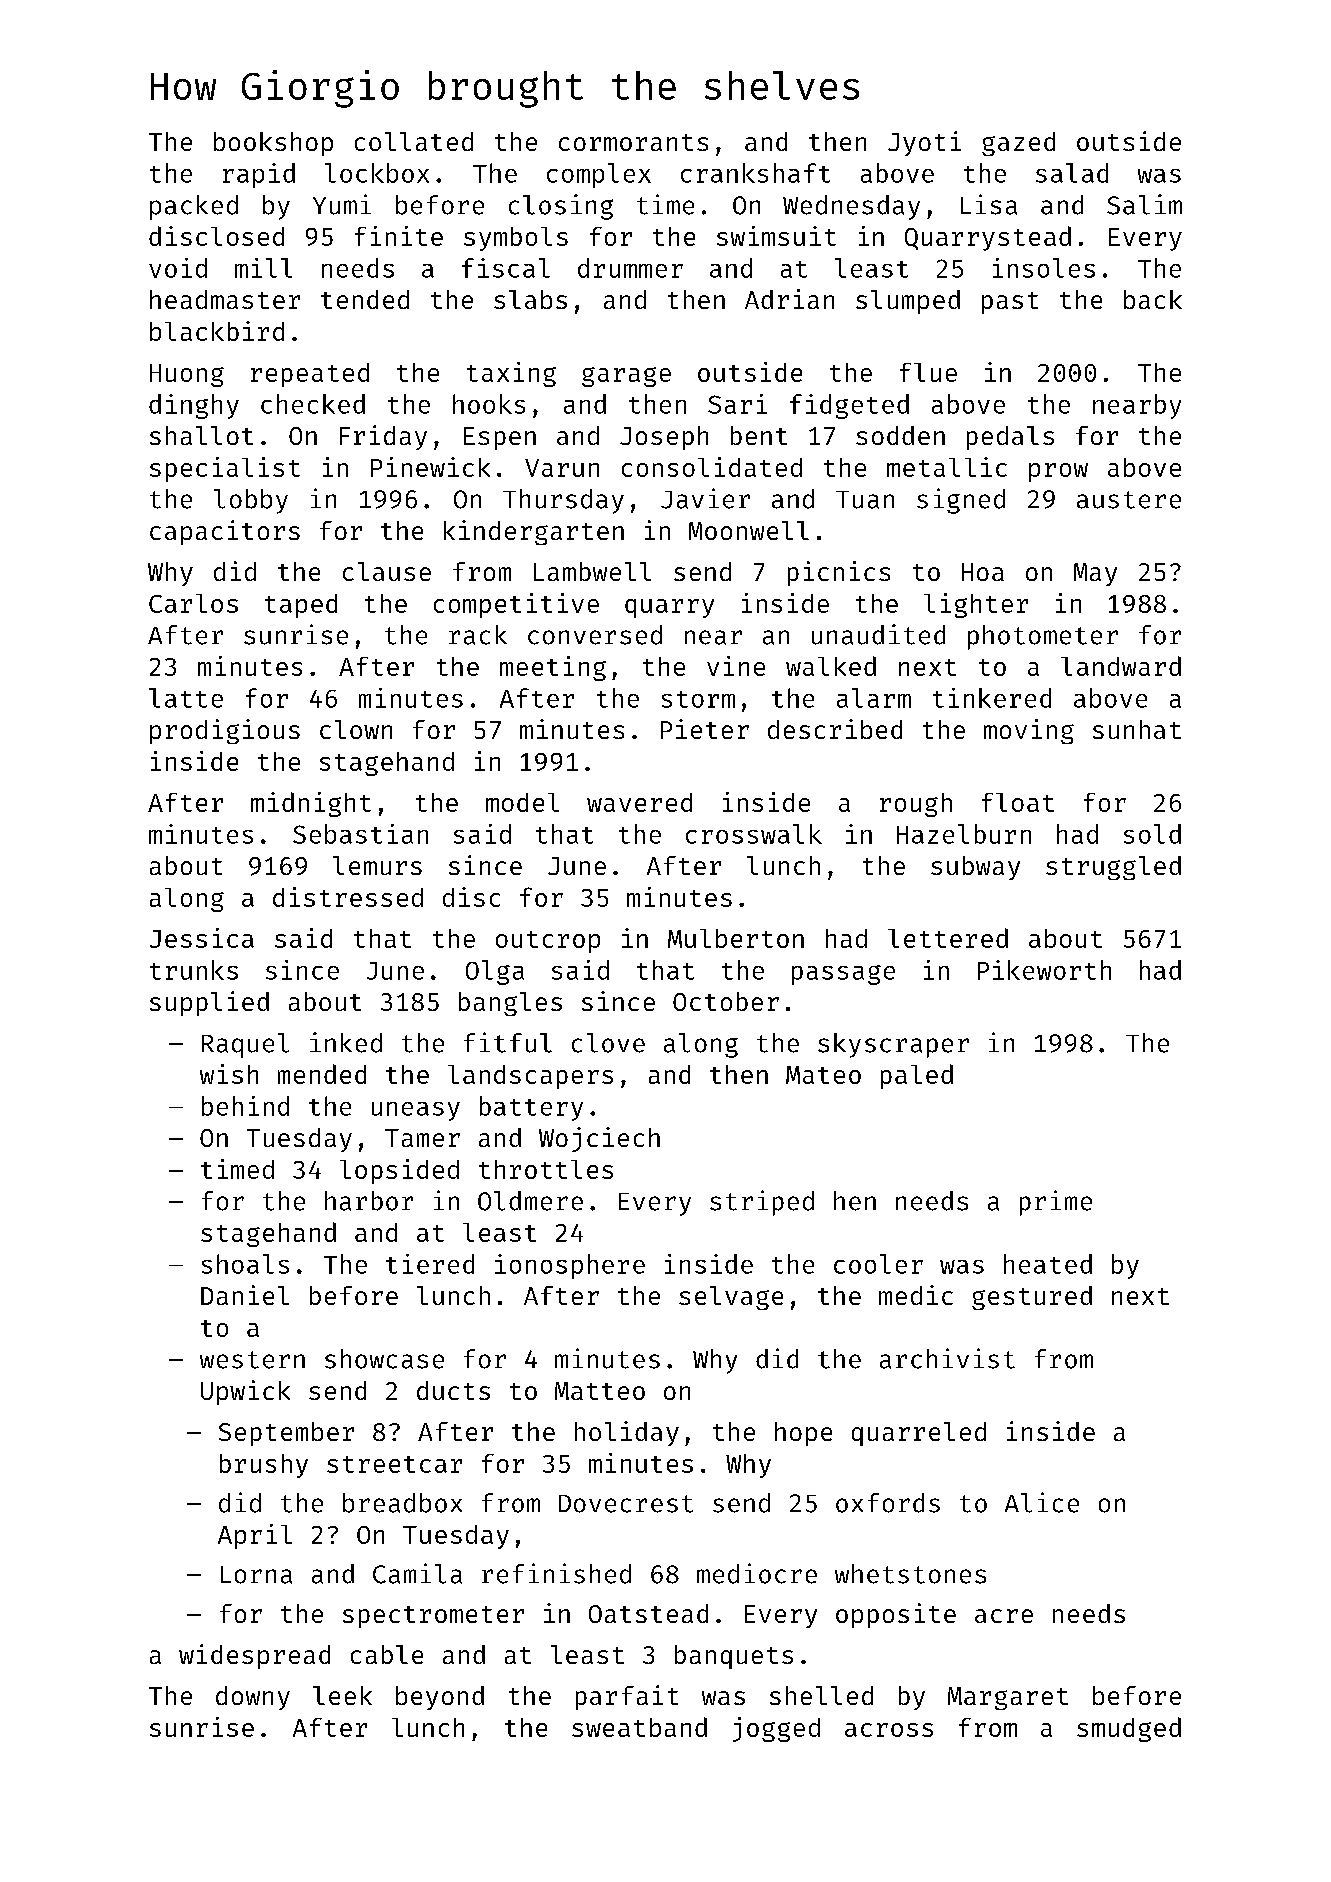 Image resolution: width=1331 pixels, height=1882 pixels. I want to click on sunhat, so click(1137, 729).
